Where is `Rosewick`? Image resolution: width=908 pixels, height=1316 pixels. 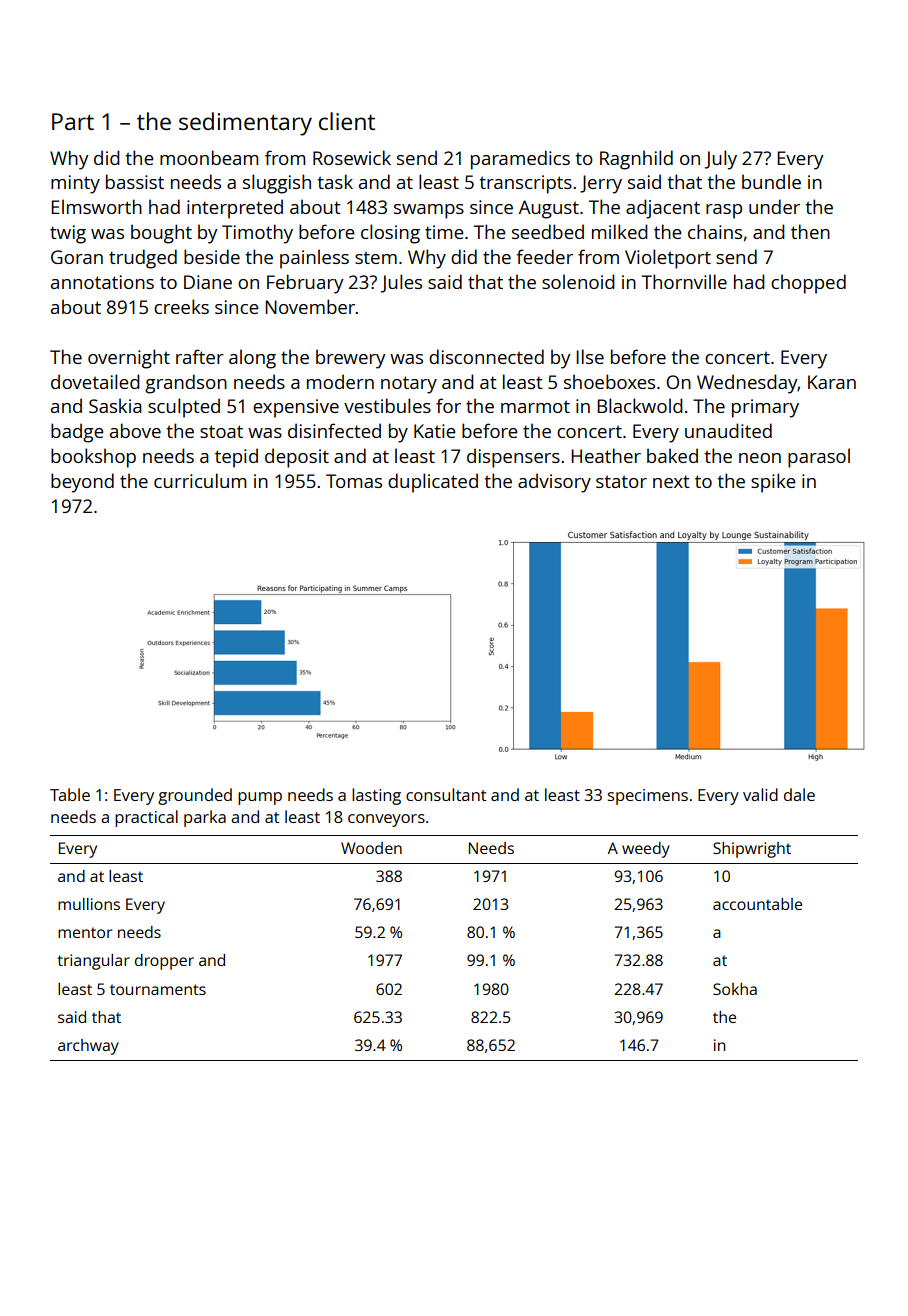 Rosewick is located at coordinates (352, 157).
